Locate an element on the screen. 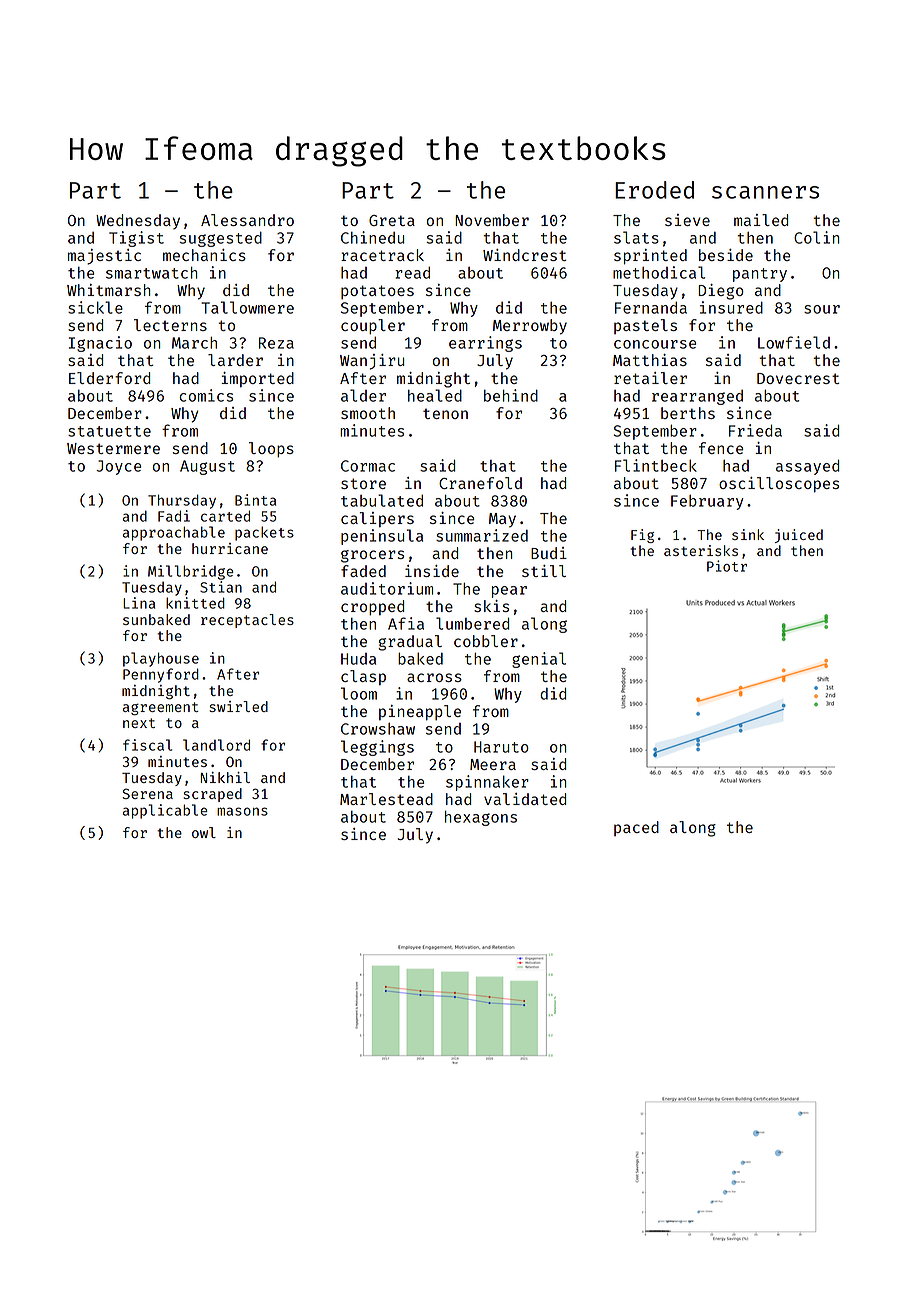 The height and width of the screenshot is (1316, 908). Alessandro is located at coordinates (247, 220).
